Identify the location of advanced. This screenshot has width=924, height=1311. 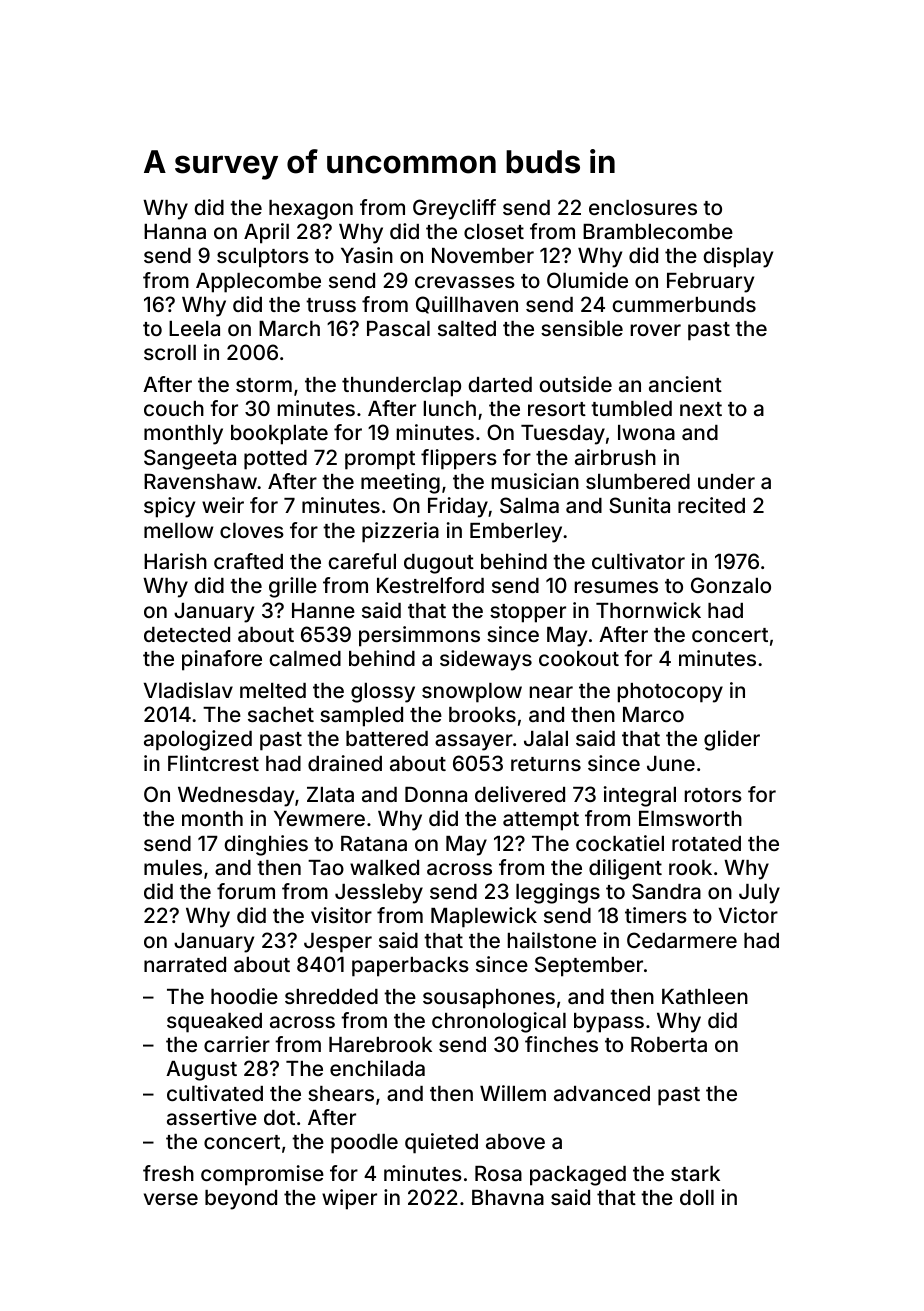
(602, 1093).
